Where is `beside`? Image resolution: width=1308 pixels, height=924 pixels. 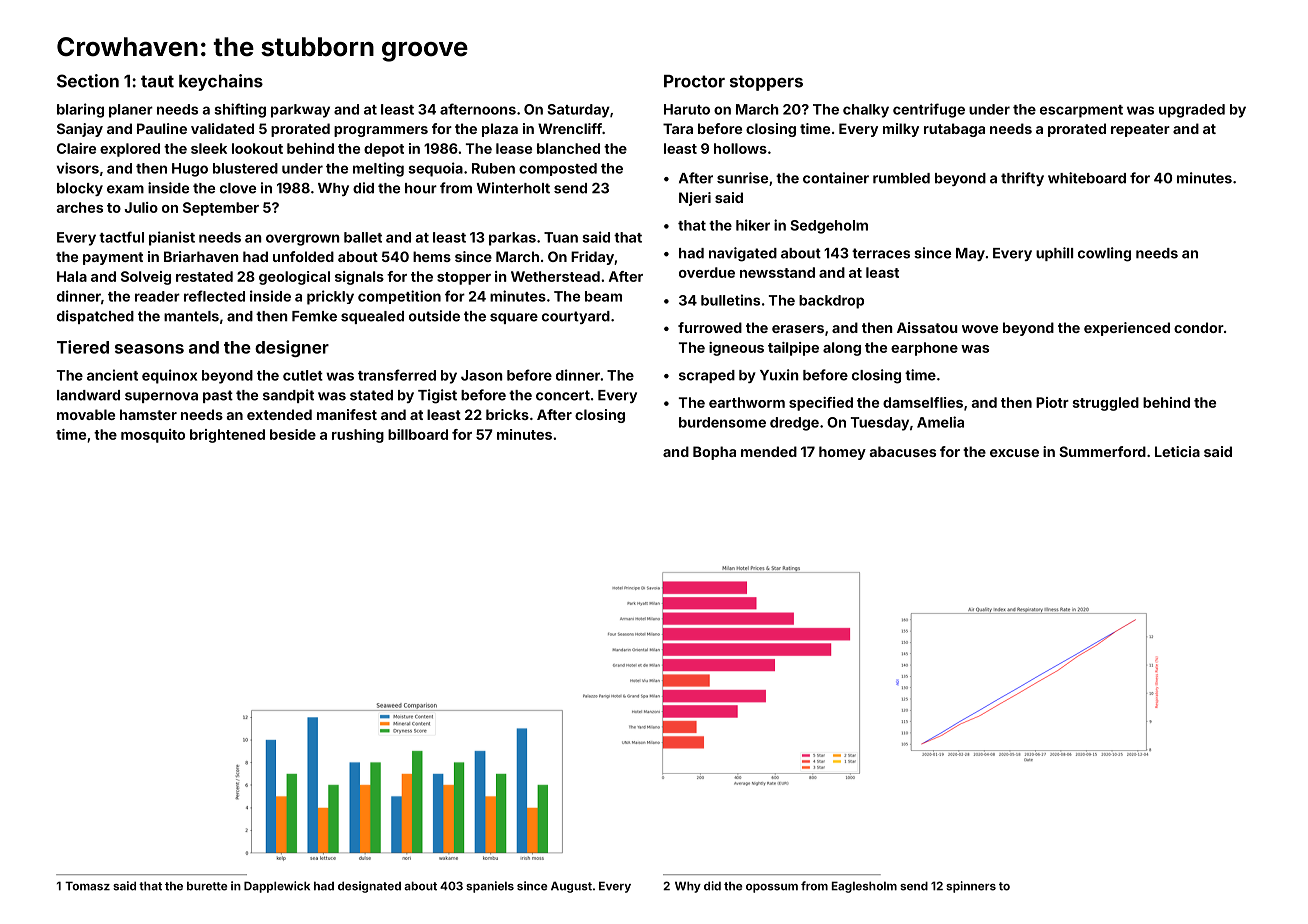
beside is located at coordinates (293, 434).
